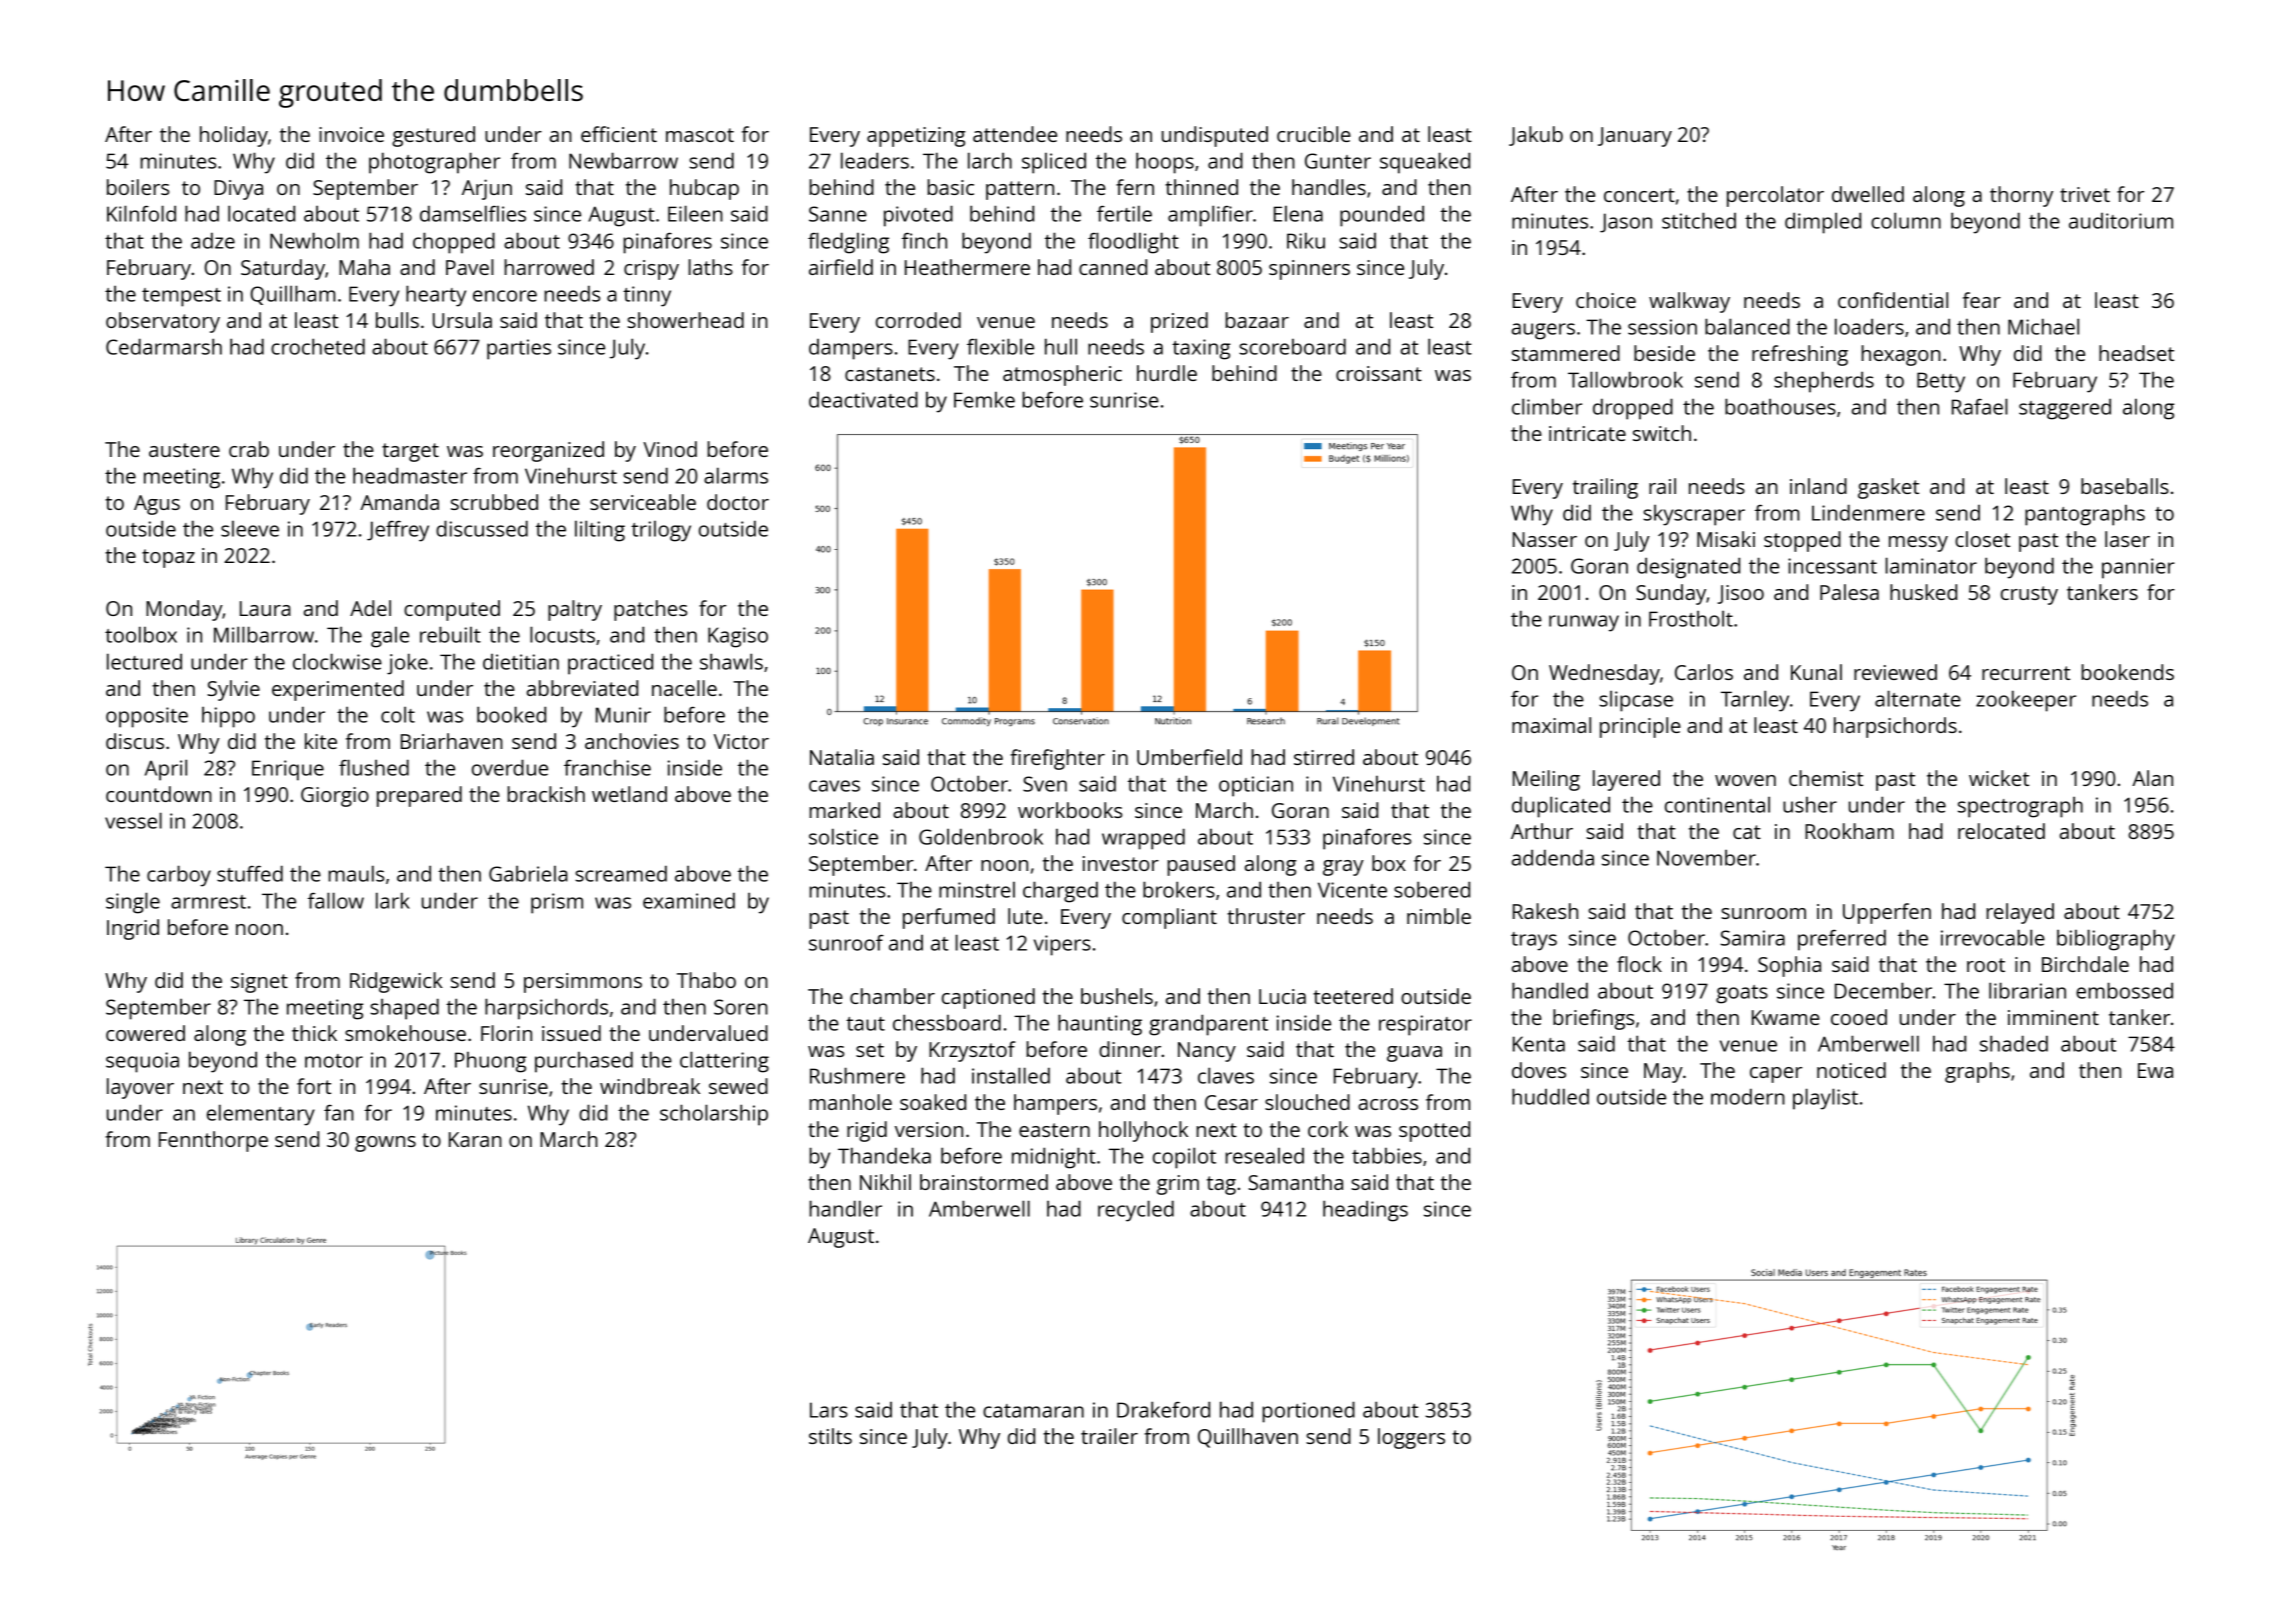  I want to click on Munir, so click(623, 715).
